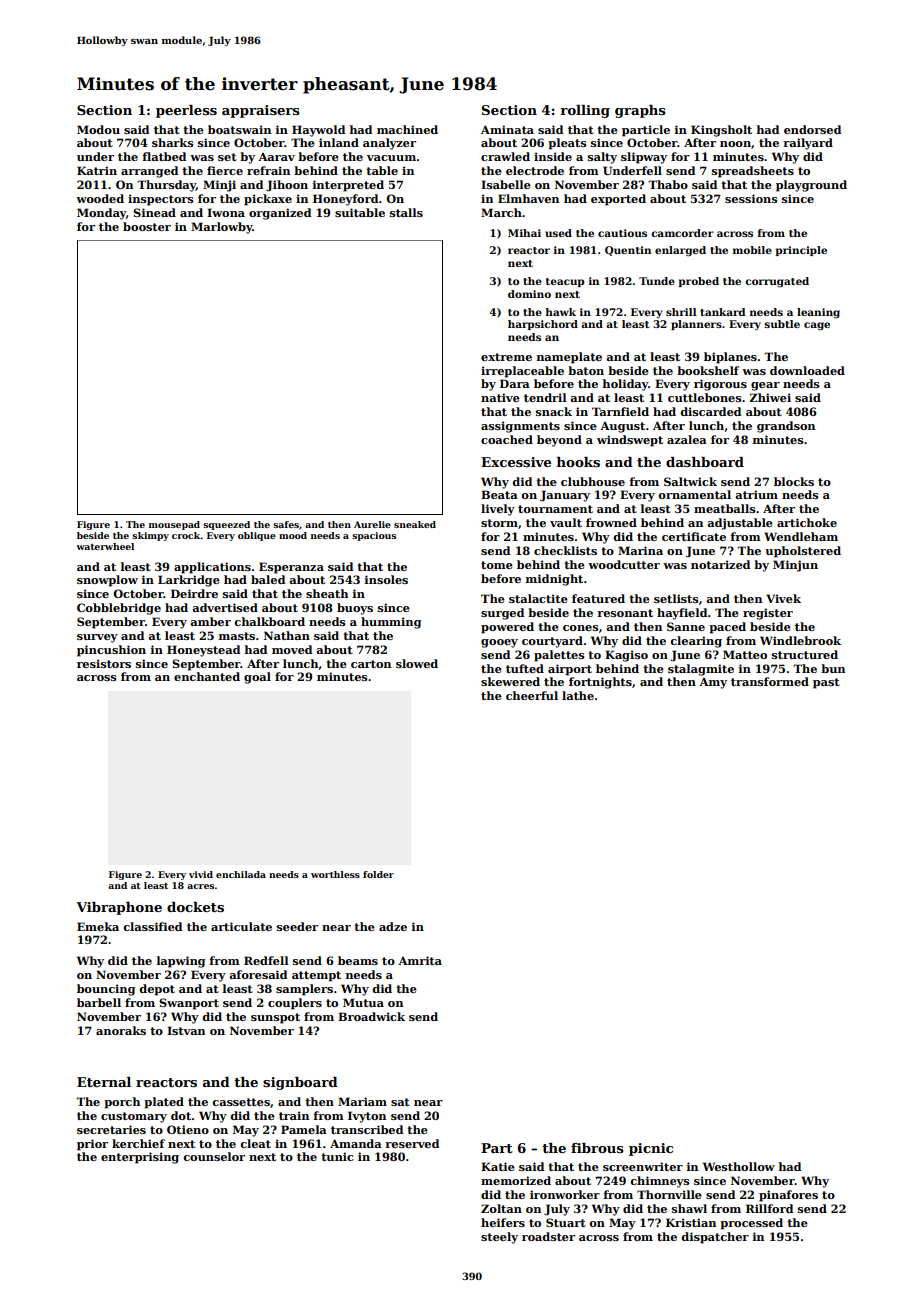  I want to click on nameplate, so click(569, 358).
